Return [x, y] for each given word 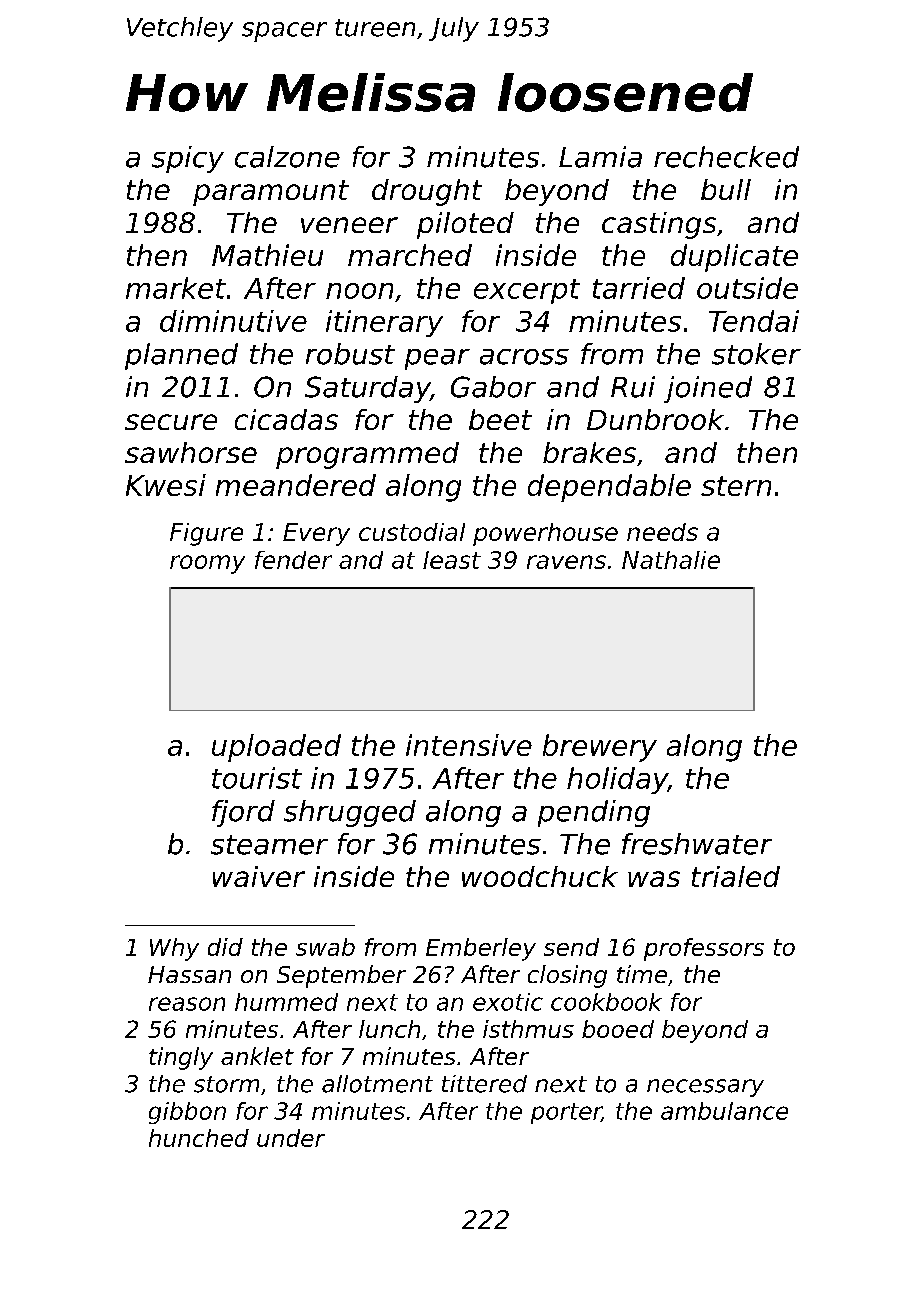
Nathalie [671, 560]
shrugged [350, 813]
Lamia [600, 157]
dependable [609, 488]
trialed [736, 876]
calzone [287, 157]
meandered [296, 485]
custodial [412, 532]
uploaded [276, 748]
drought [427, 192]
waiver [259, 876]
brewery [600, 748]
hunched [199, 1138]
